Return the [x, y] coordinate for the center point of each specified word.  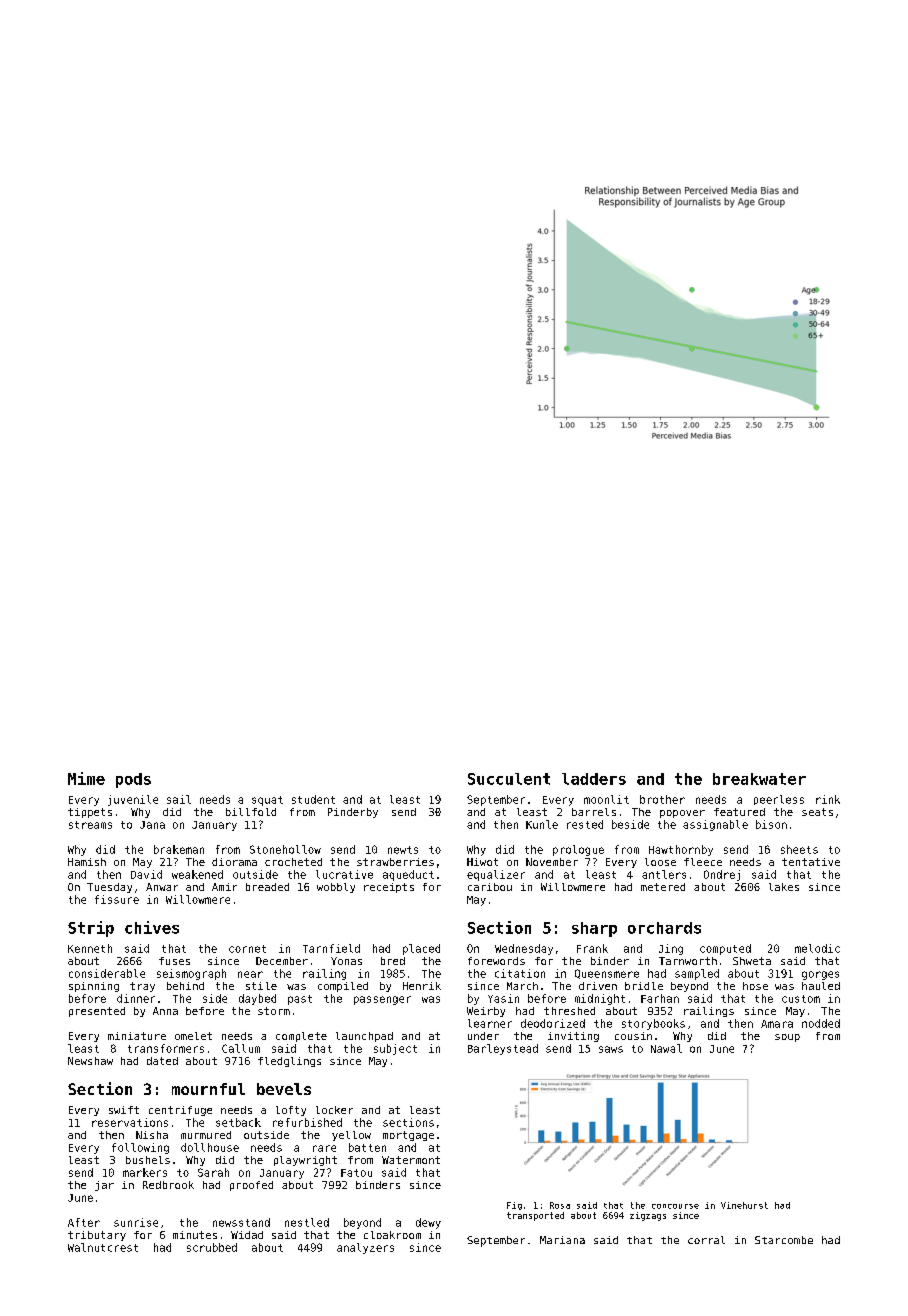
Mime [86, 778]
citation [520, 973]
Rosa [560, 1205]
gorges [820, 975]
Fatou [356, 1173]
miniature [137, 1036]
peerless [779, 800]
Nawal [666, 1048]
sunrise [136, 1222]
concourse [675, 1206]
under [483, 1036]
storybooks [653, 1024]
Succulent [509, 779]
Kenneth [90, 948]
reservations [130, 1122]
